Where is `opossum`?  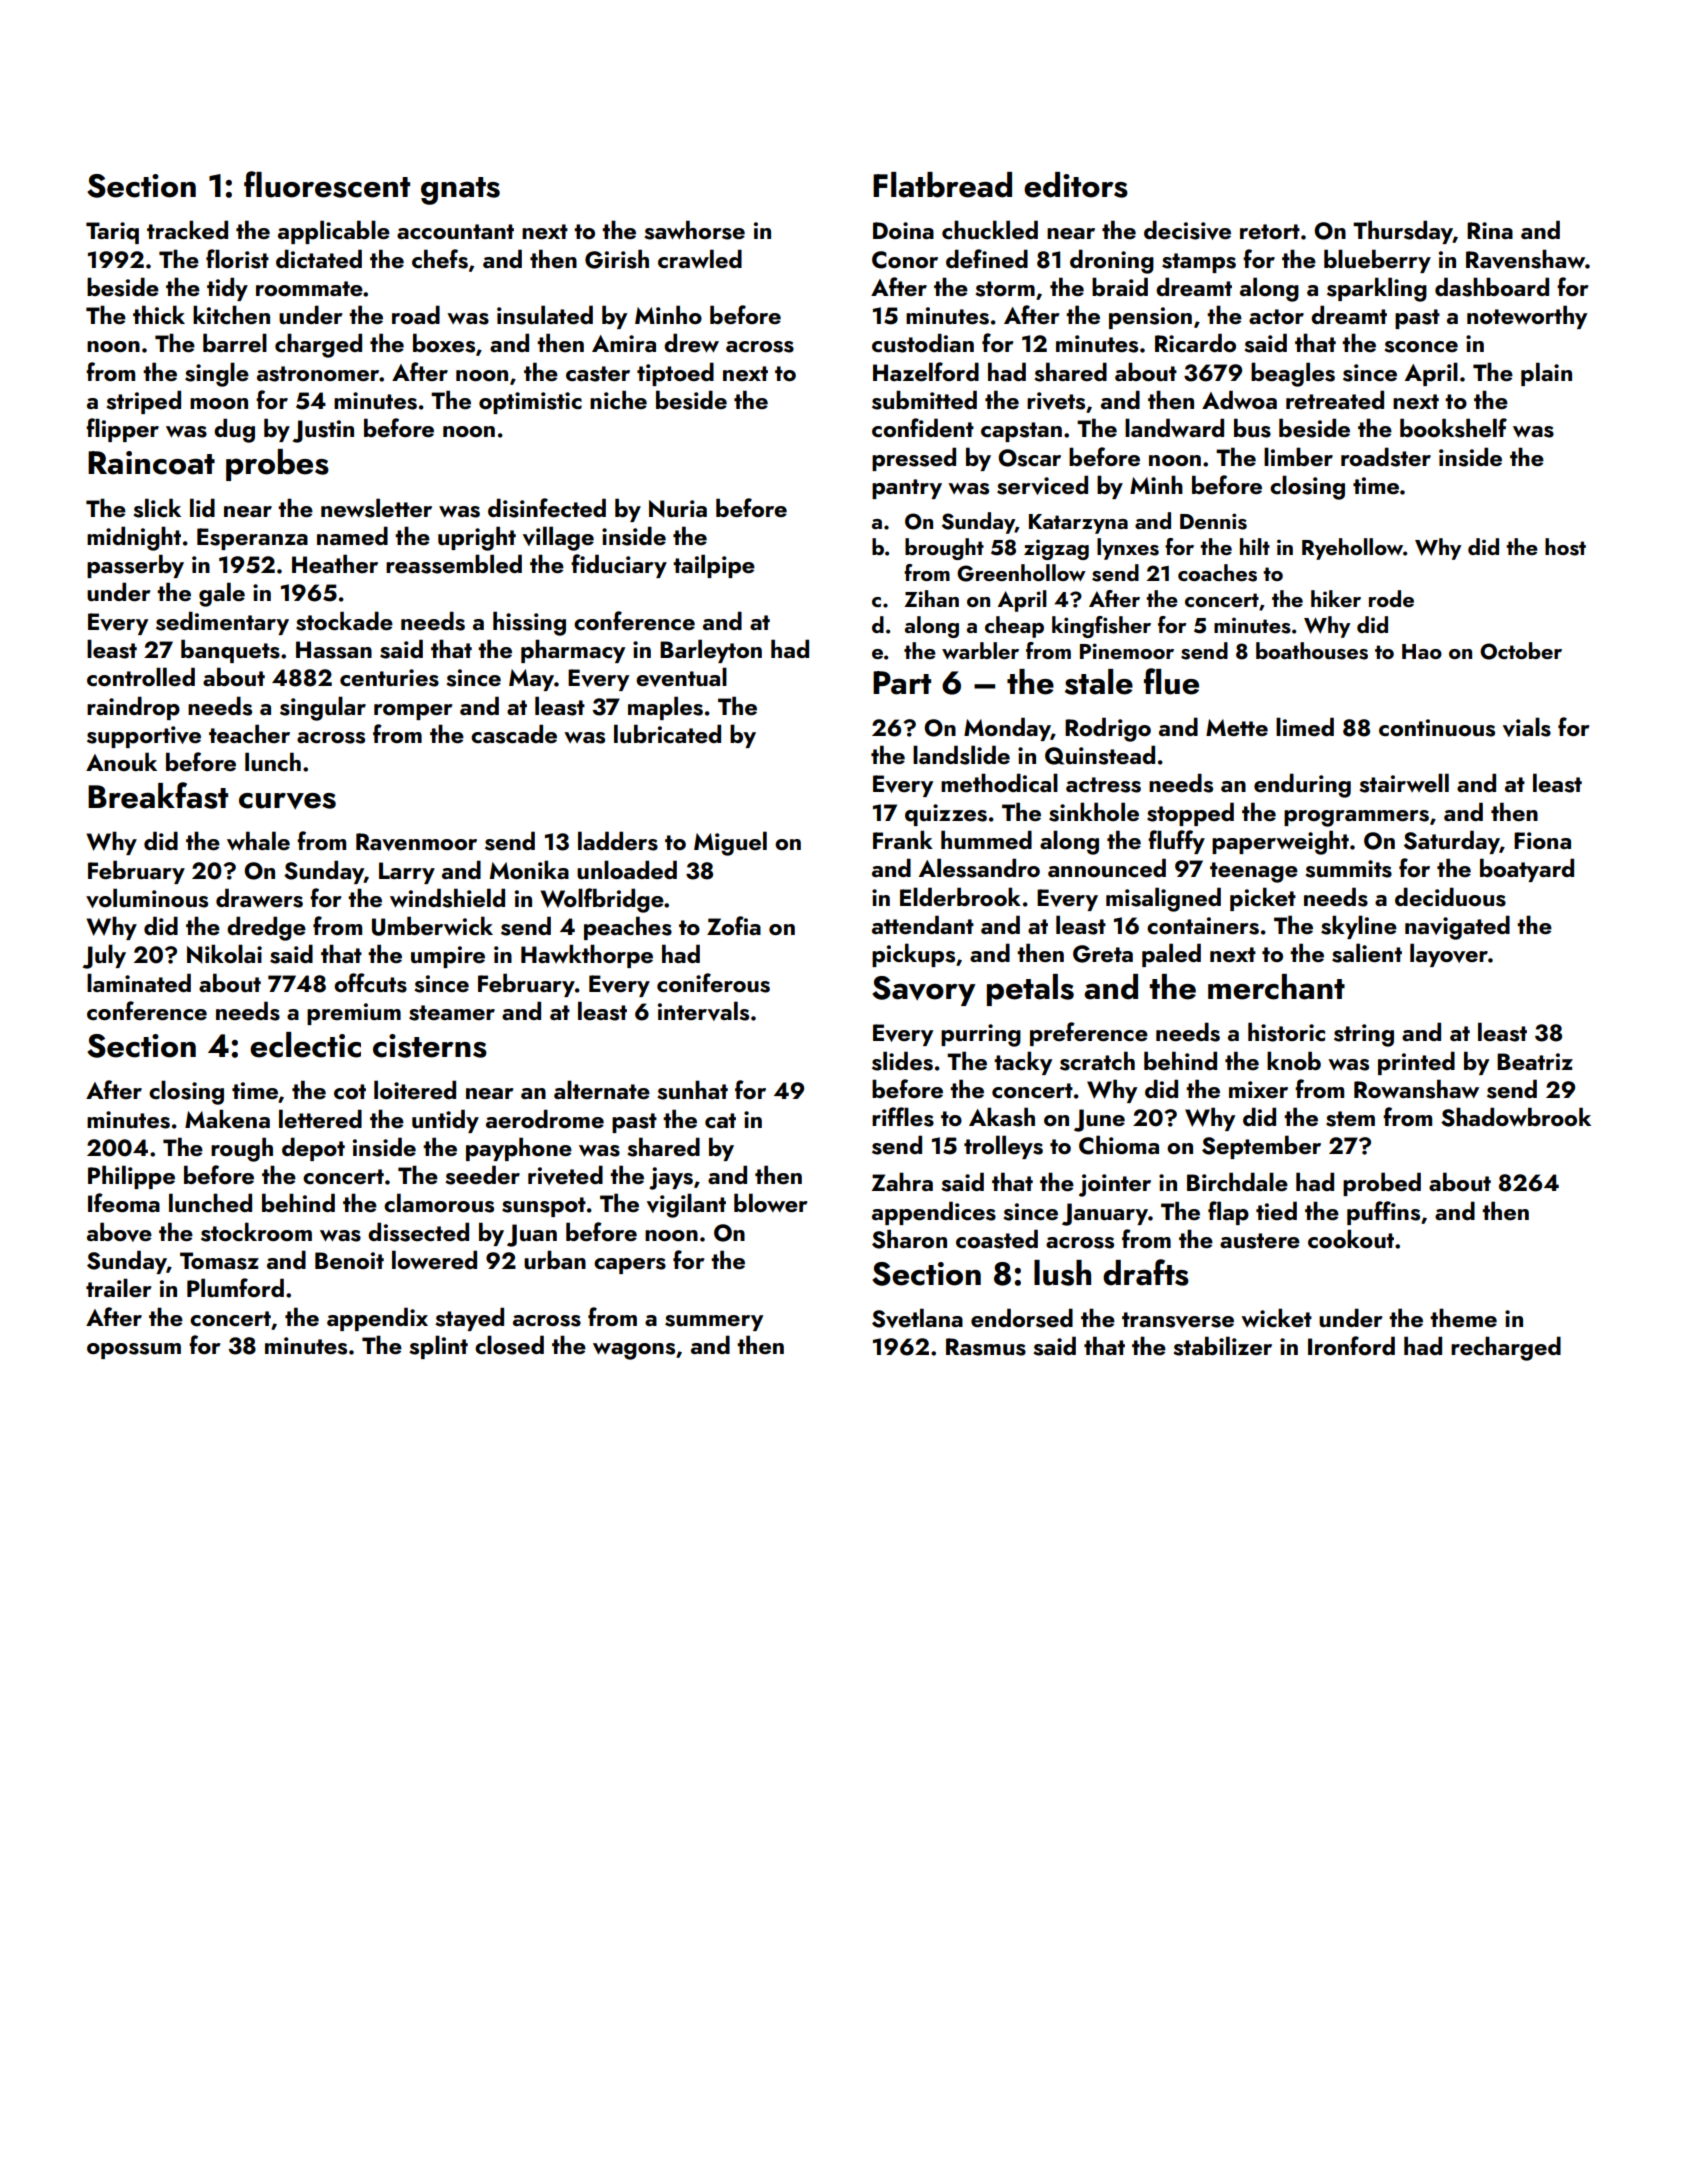
opossum is located at coordinates (134, 1351).
